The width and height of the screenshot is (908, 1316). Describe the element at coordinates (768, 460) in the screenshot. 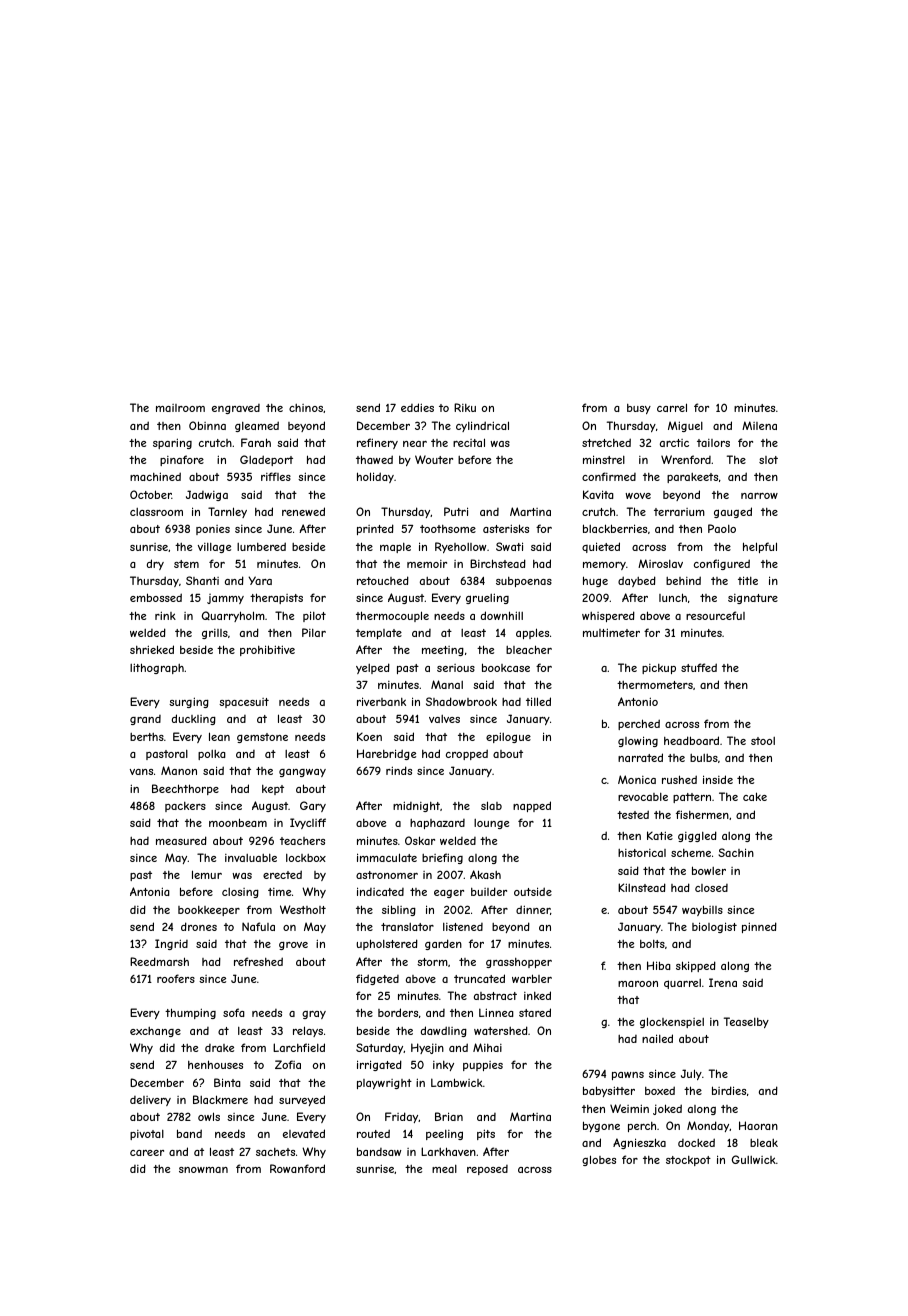

I see `slot` at that location.
